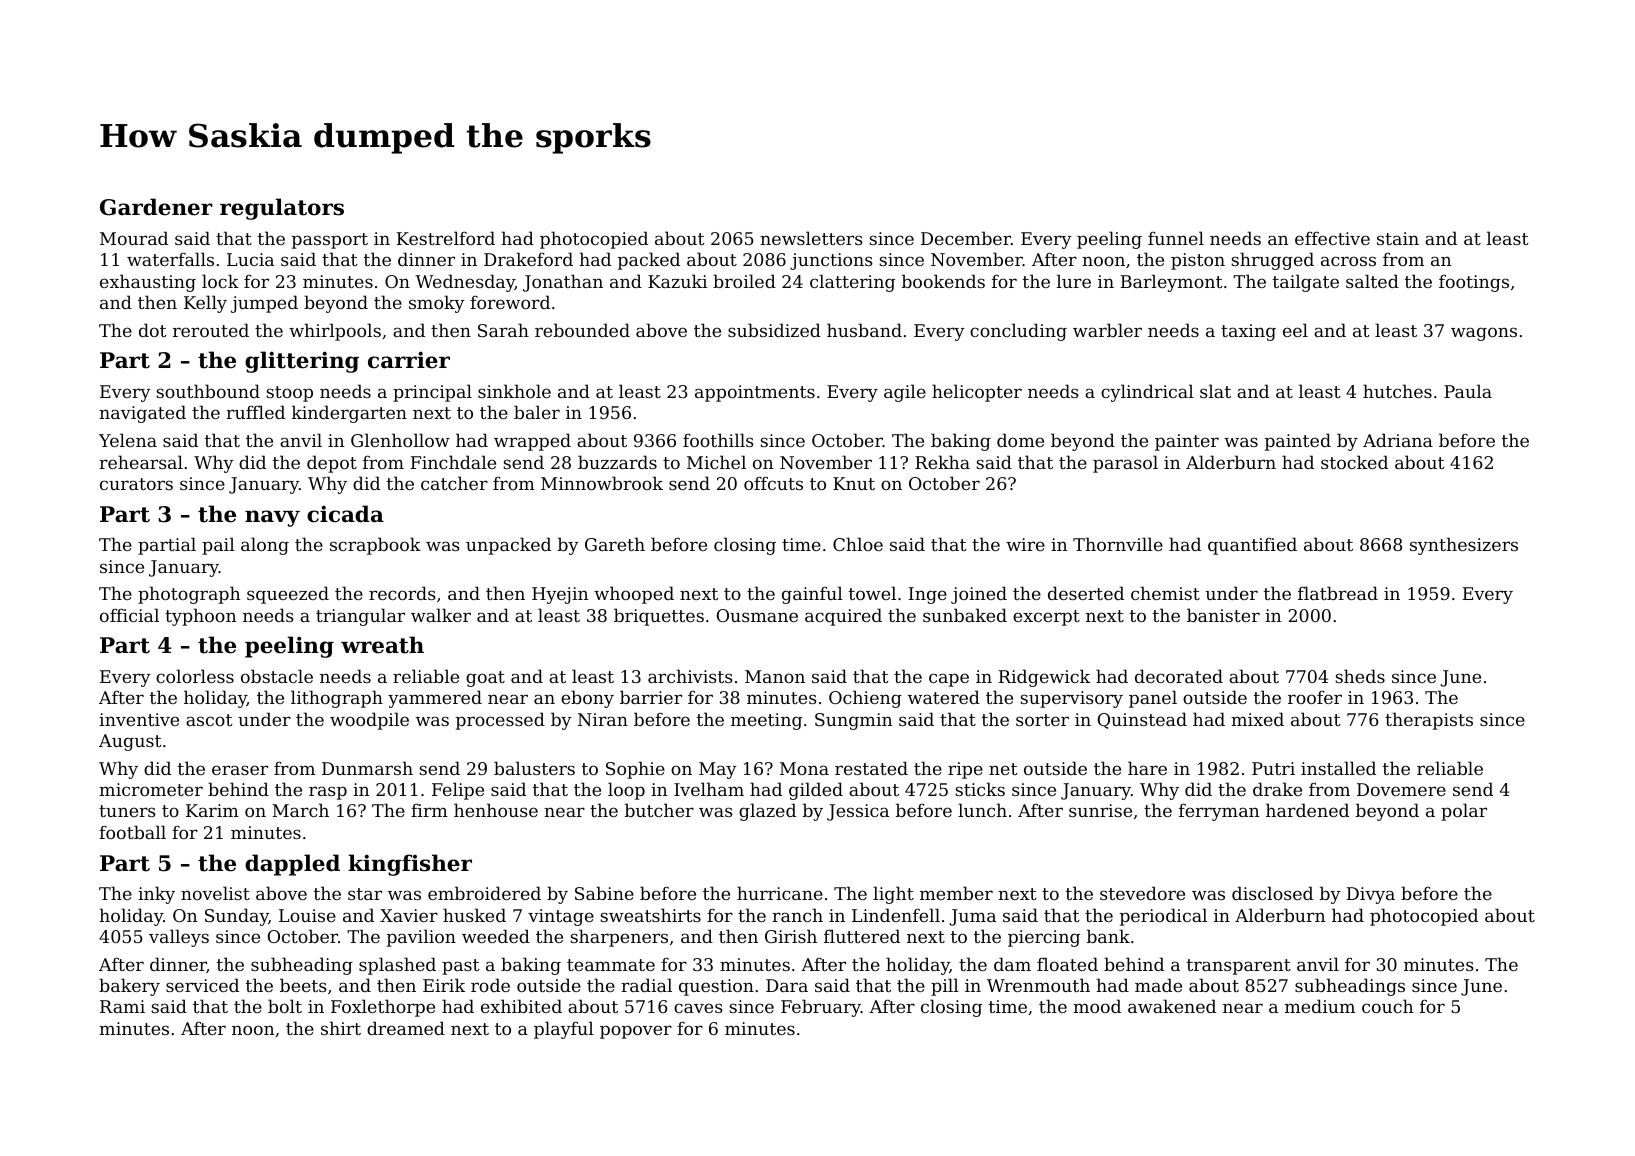 This screenshot has height=1156, width=1635. I want to click on dreamed, so click(406, 1028).
